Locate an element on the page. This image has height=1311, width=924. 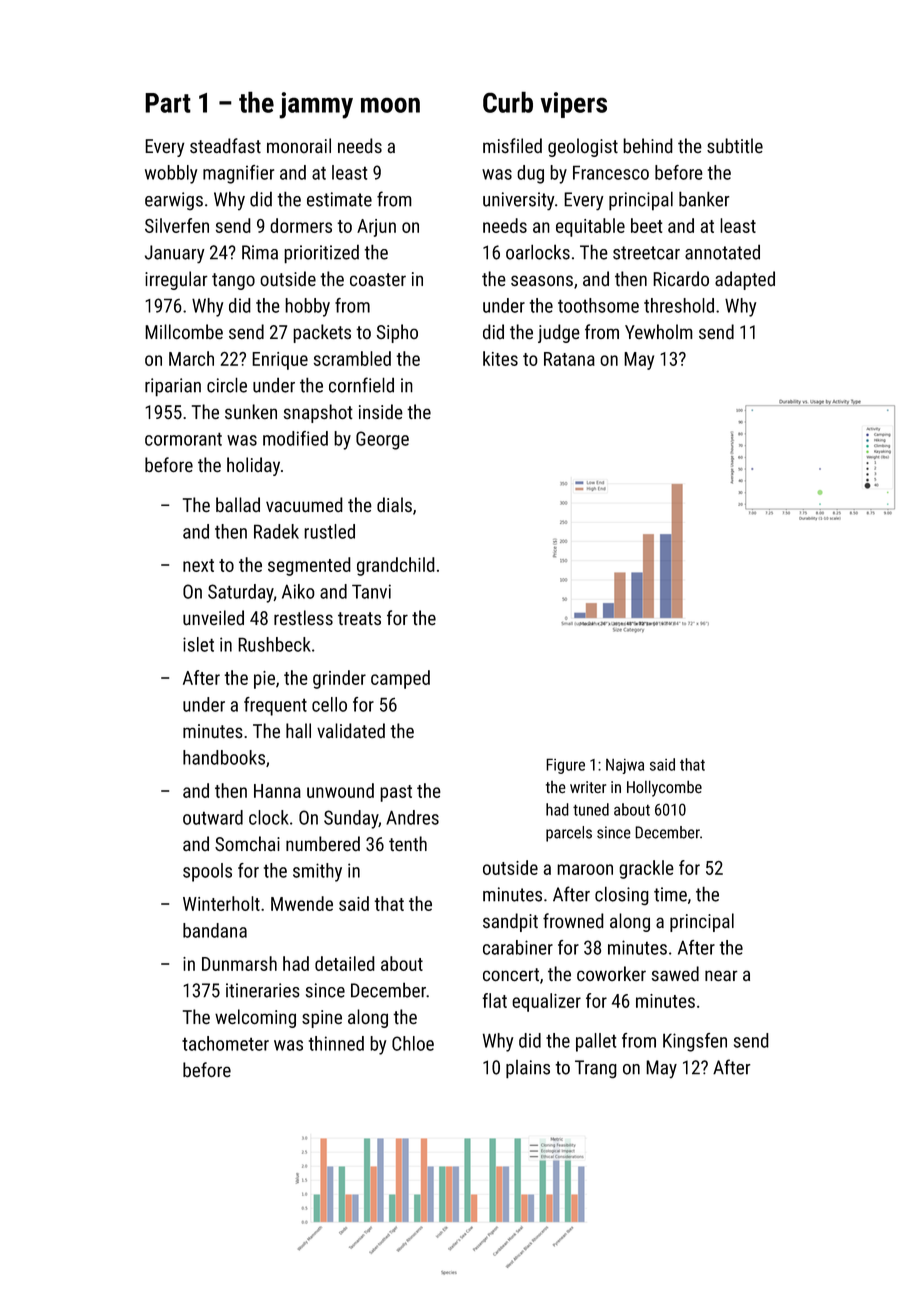
Sipho is located at coordinates (397, 333).
